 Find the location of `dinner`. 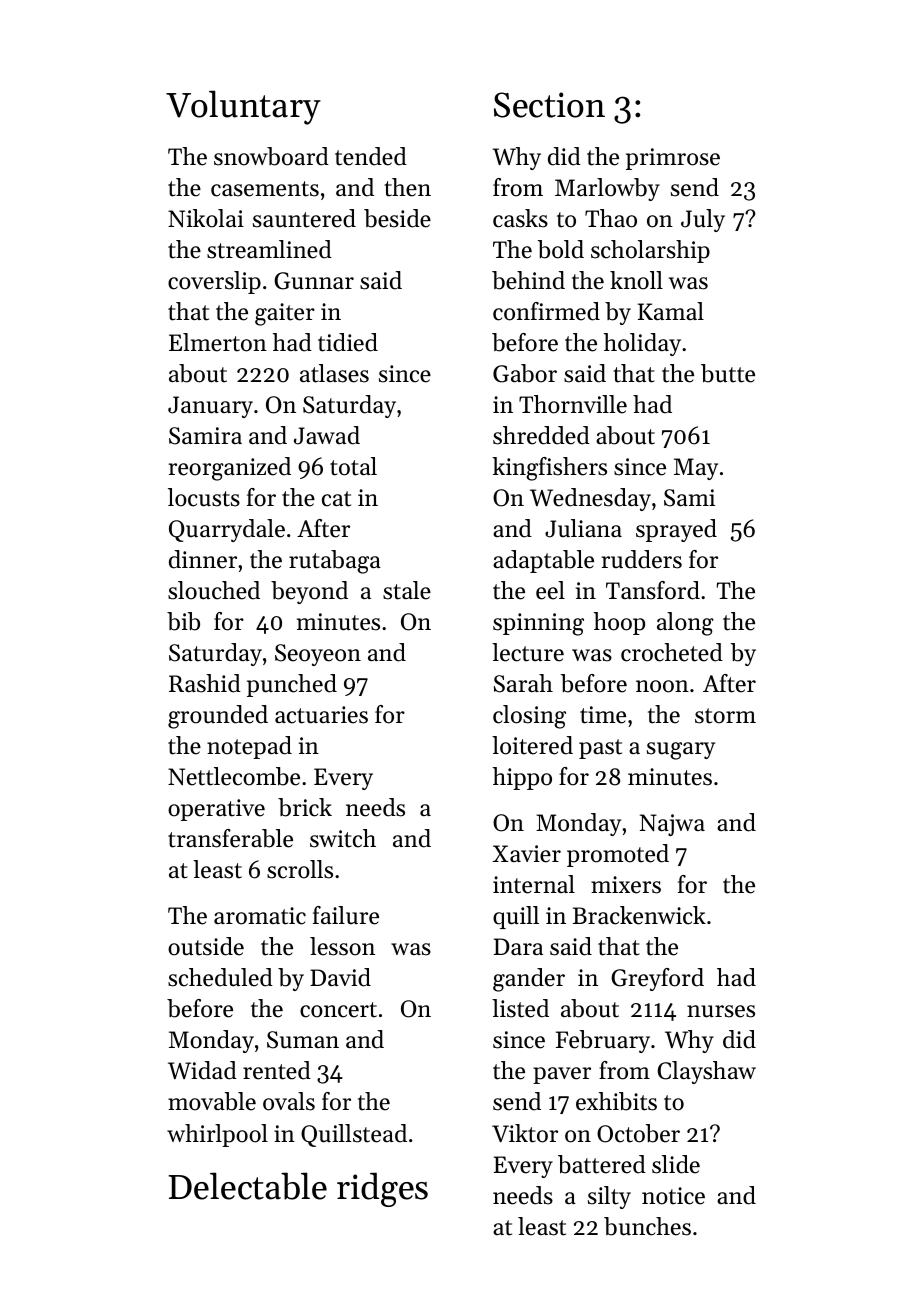

dinner is located at coordinates (203, 559).
